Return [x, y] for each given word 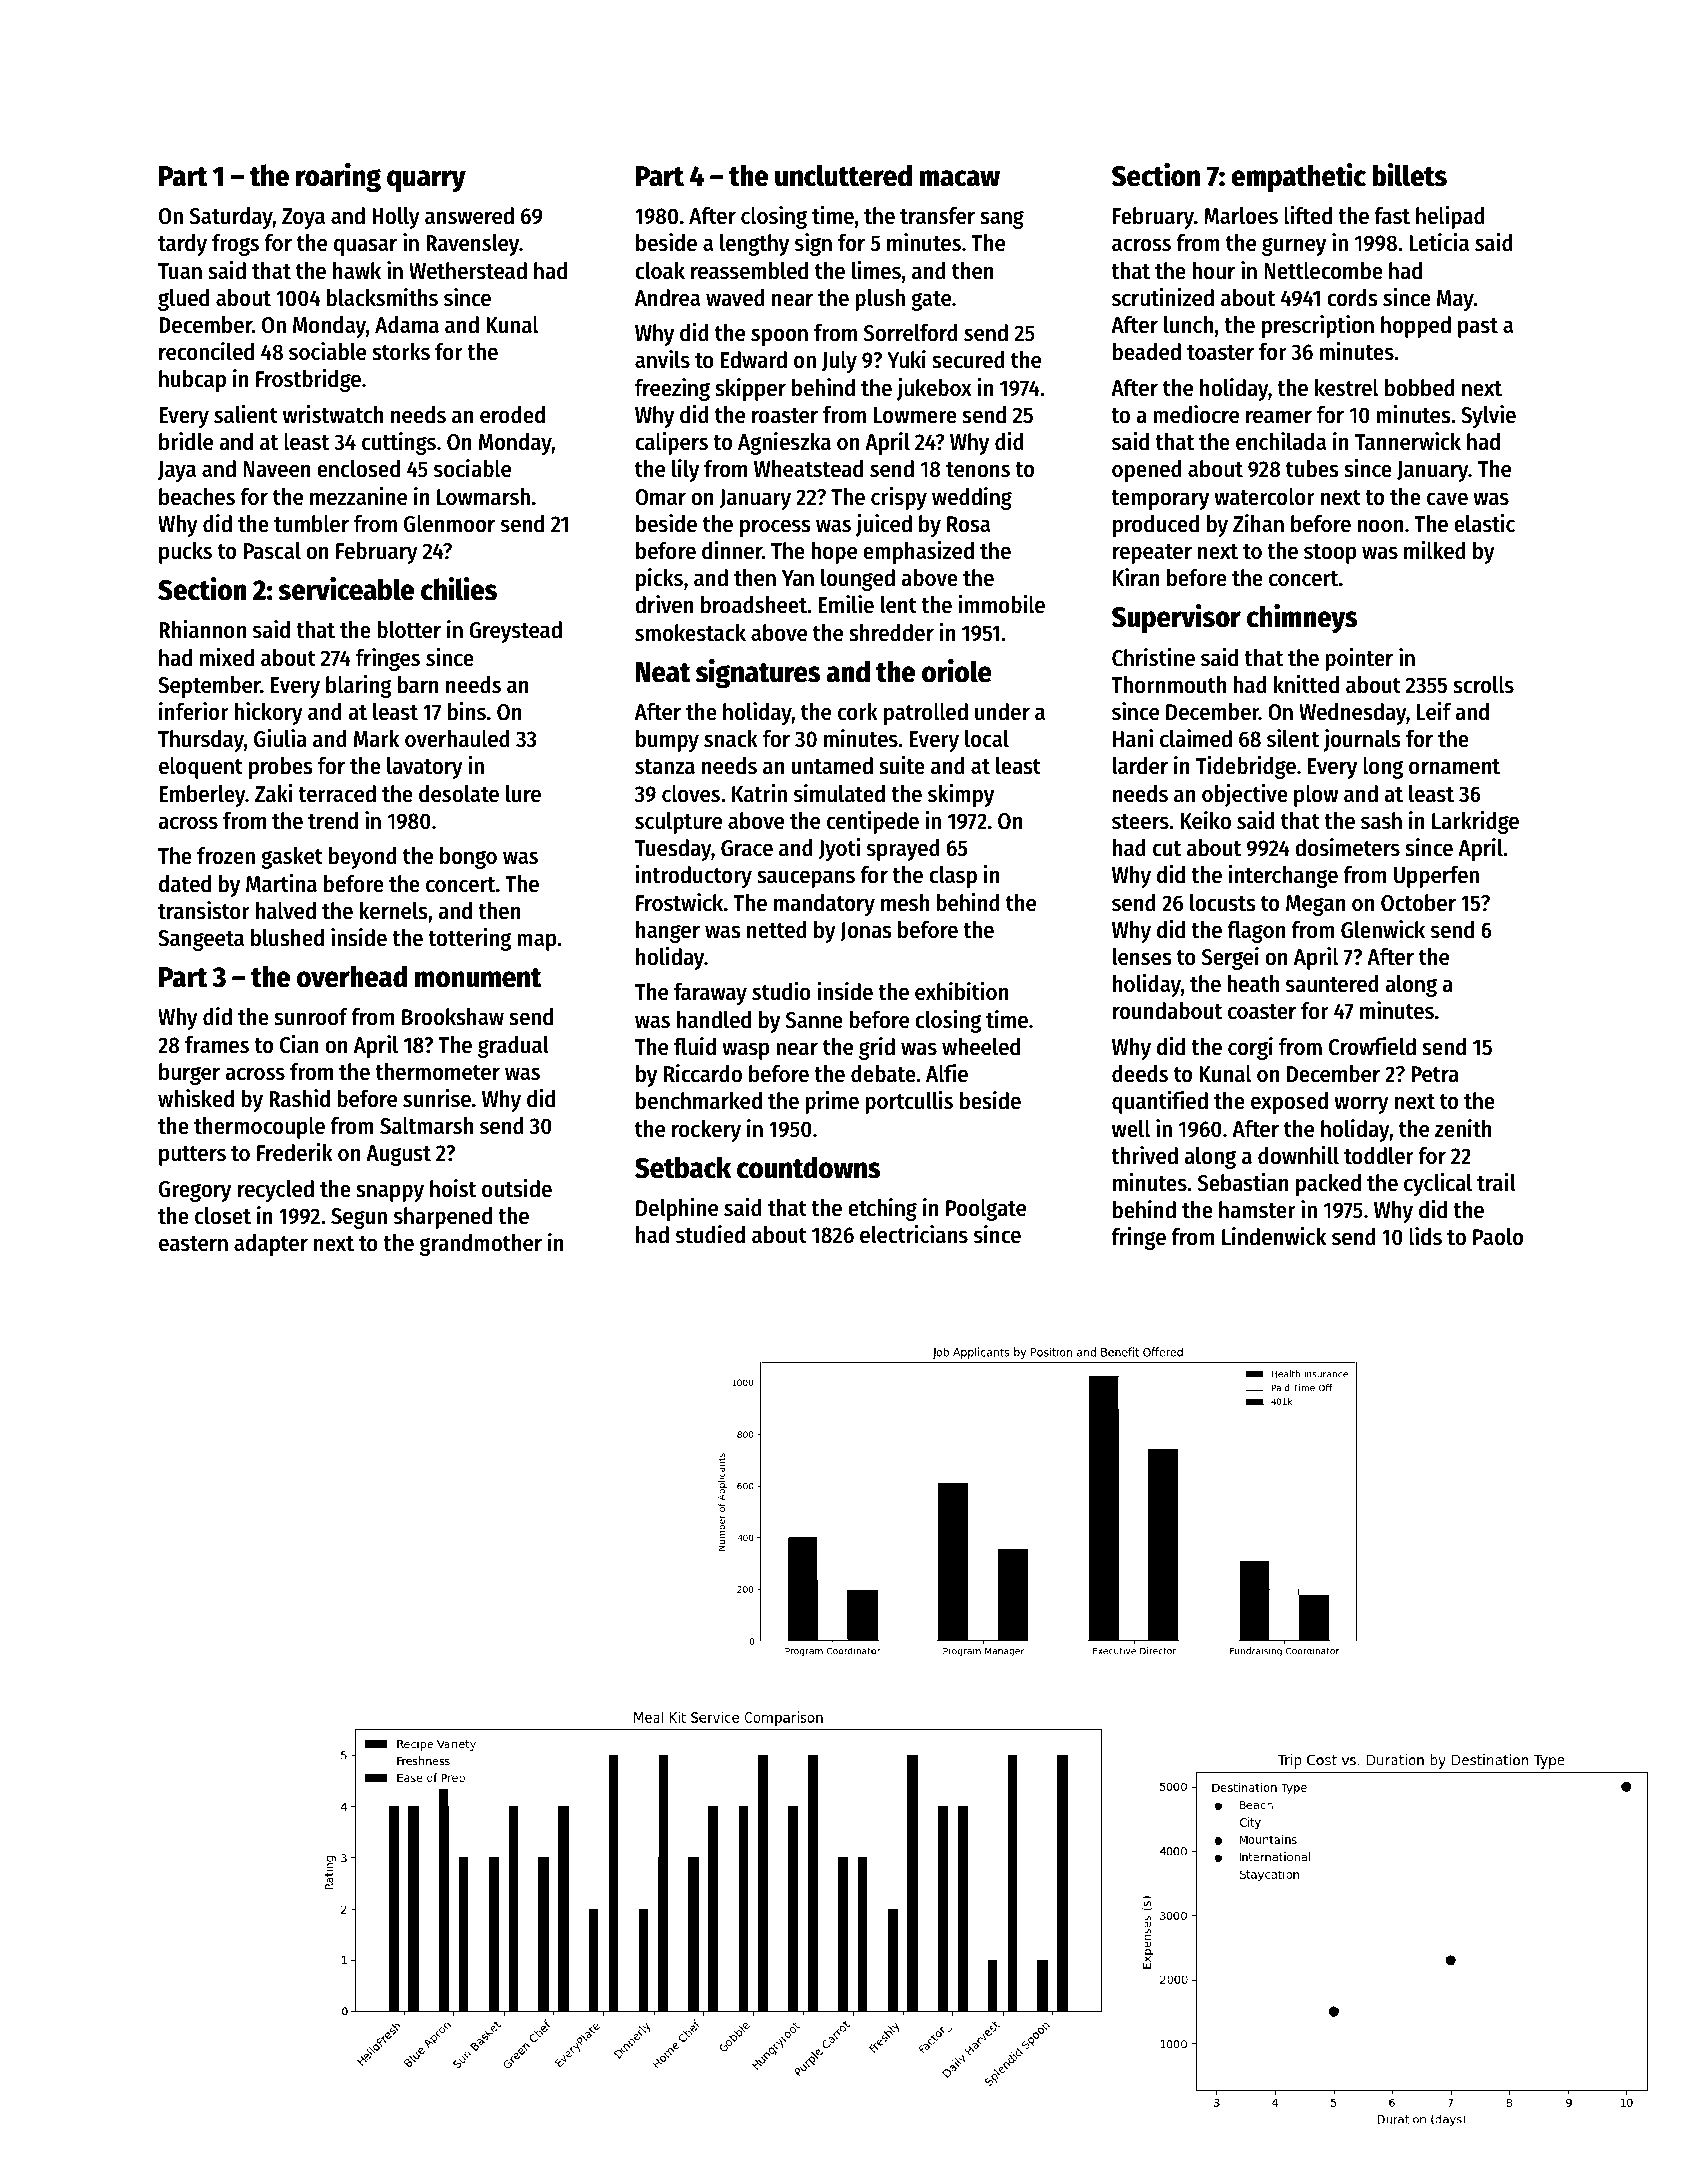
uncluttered [843, 175]
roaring [338, 178]
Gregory [195, 1191]
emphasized [918, 552]
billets [1409, 175]
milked [1435, 550]
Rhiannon [202, 629]
